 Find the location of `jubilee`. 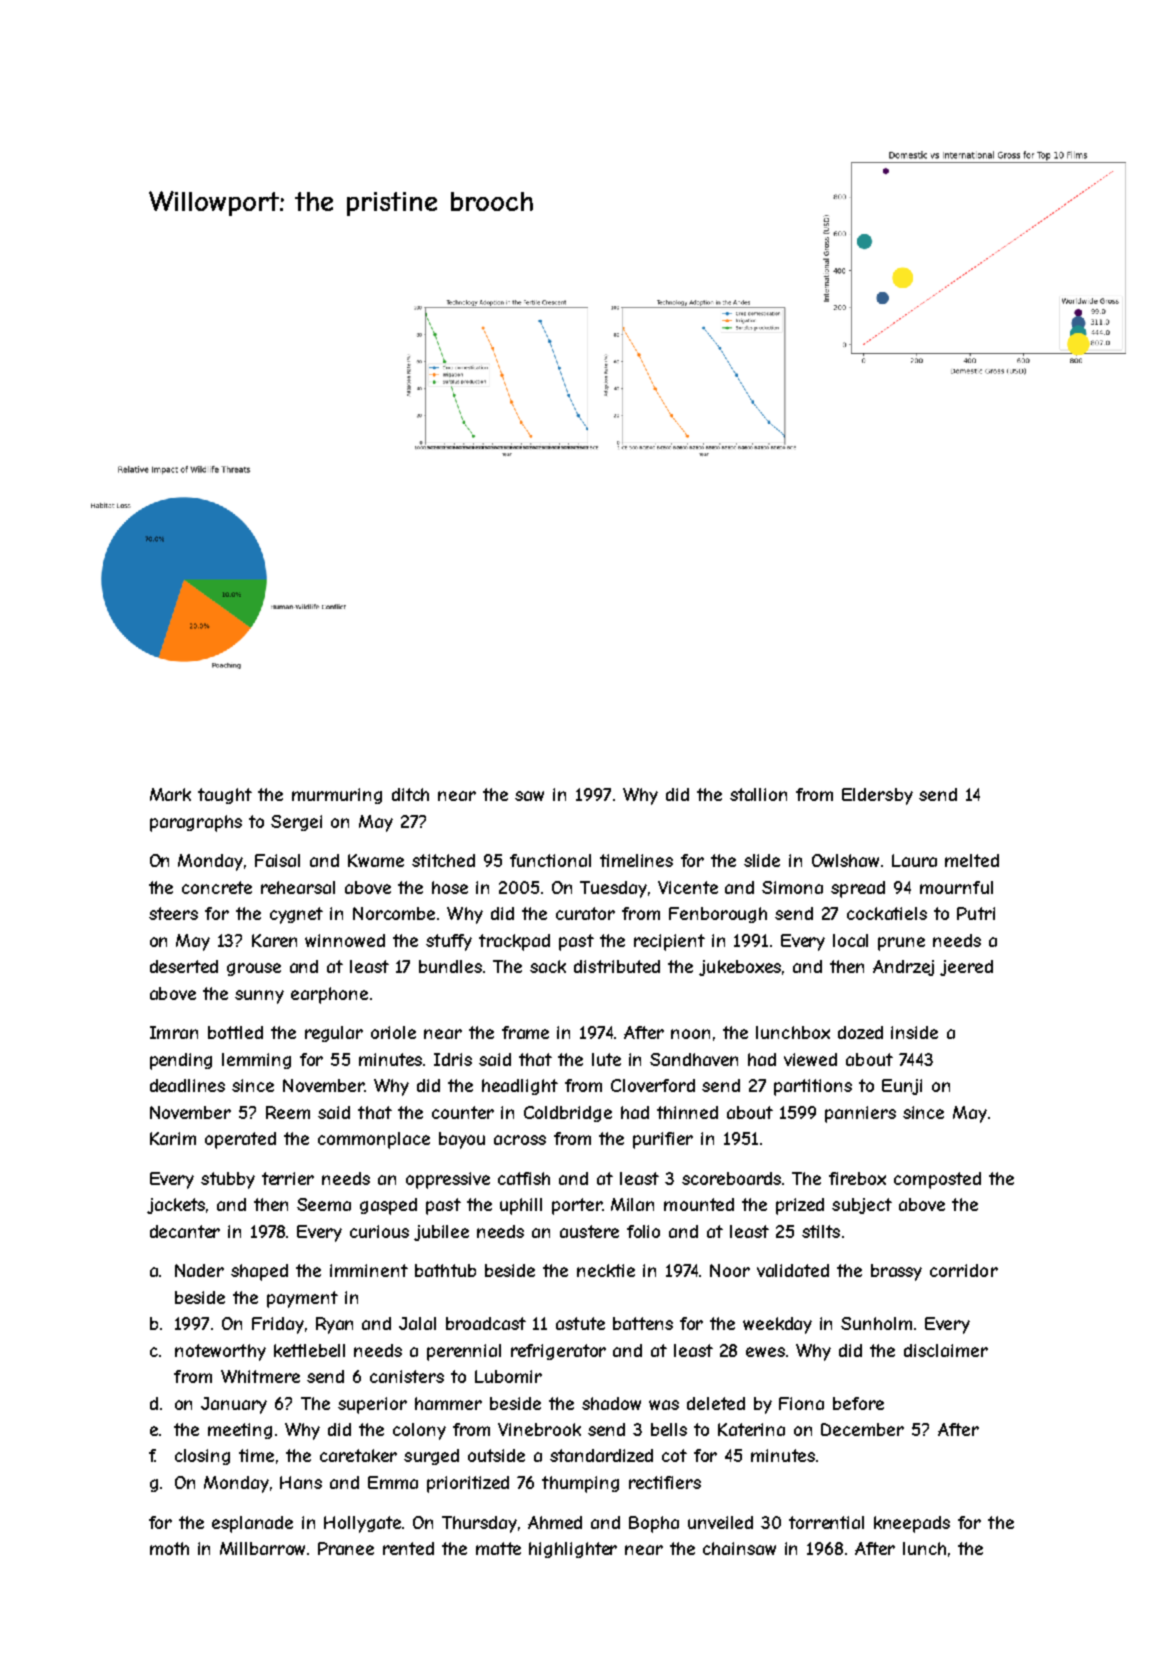

jubilee is located at coordinates (441, 1233).
